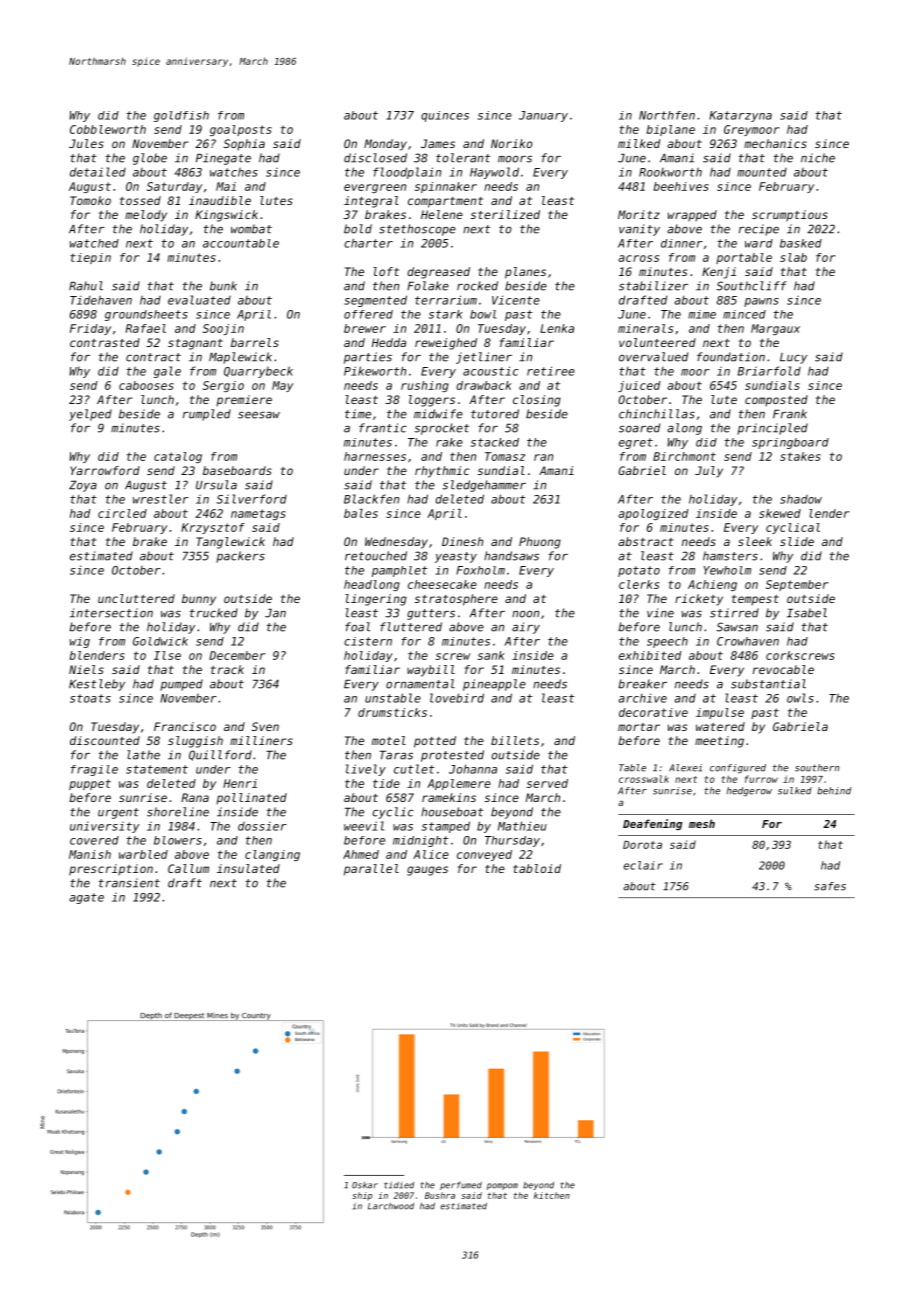  What do you see at coordinates (834, 791) in the image?
I see `behind` at bounding box center [834, 791].
